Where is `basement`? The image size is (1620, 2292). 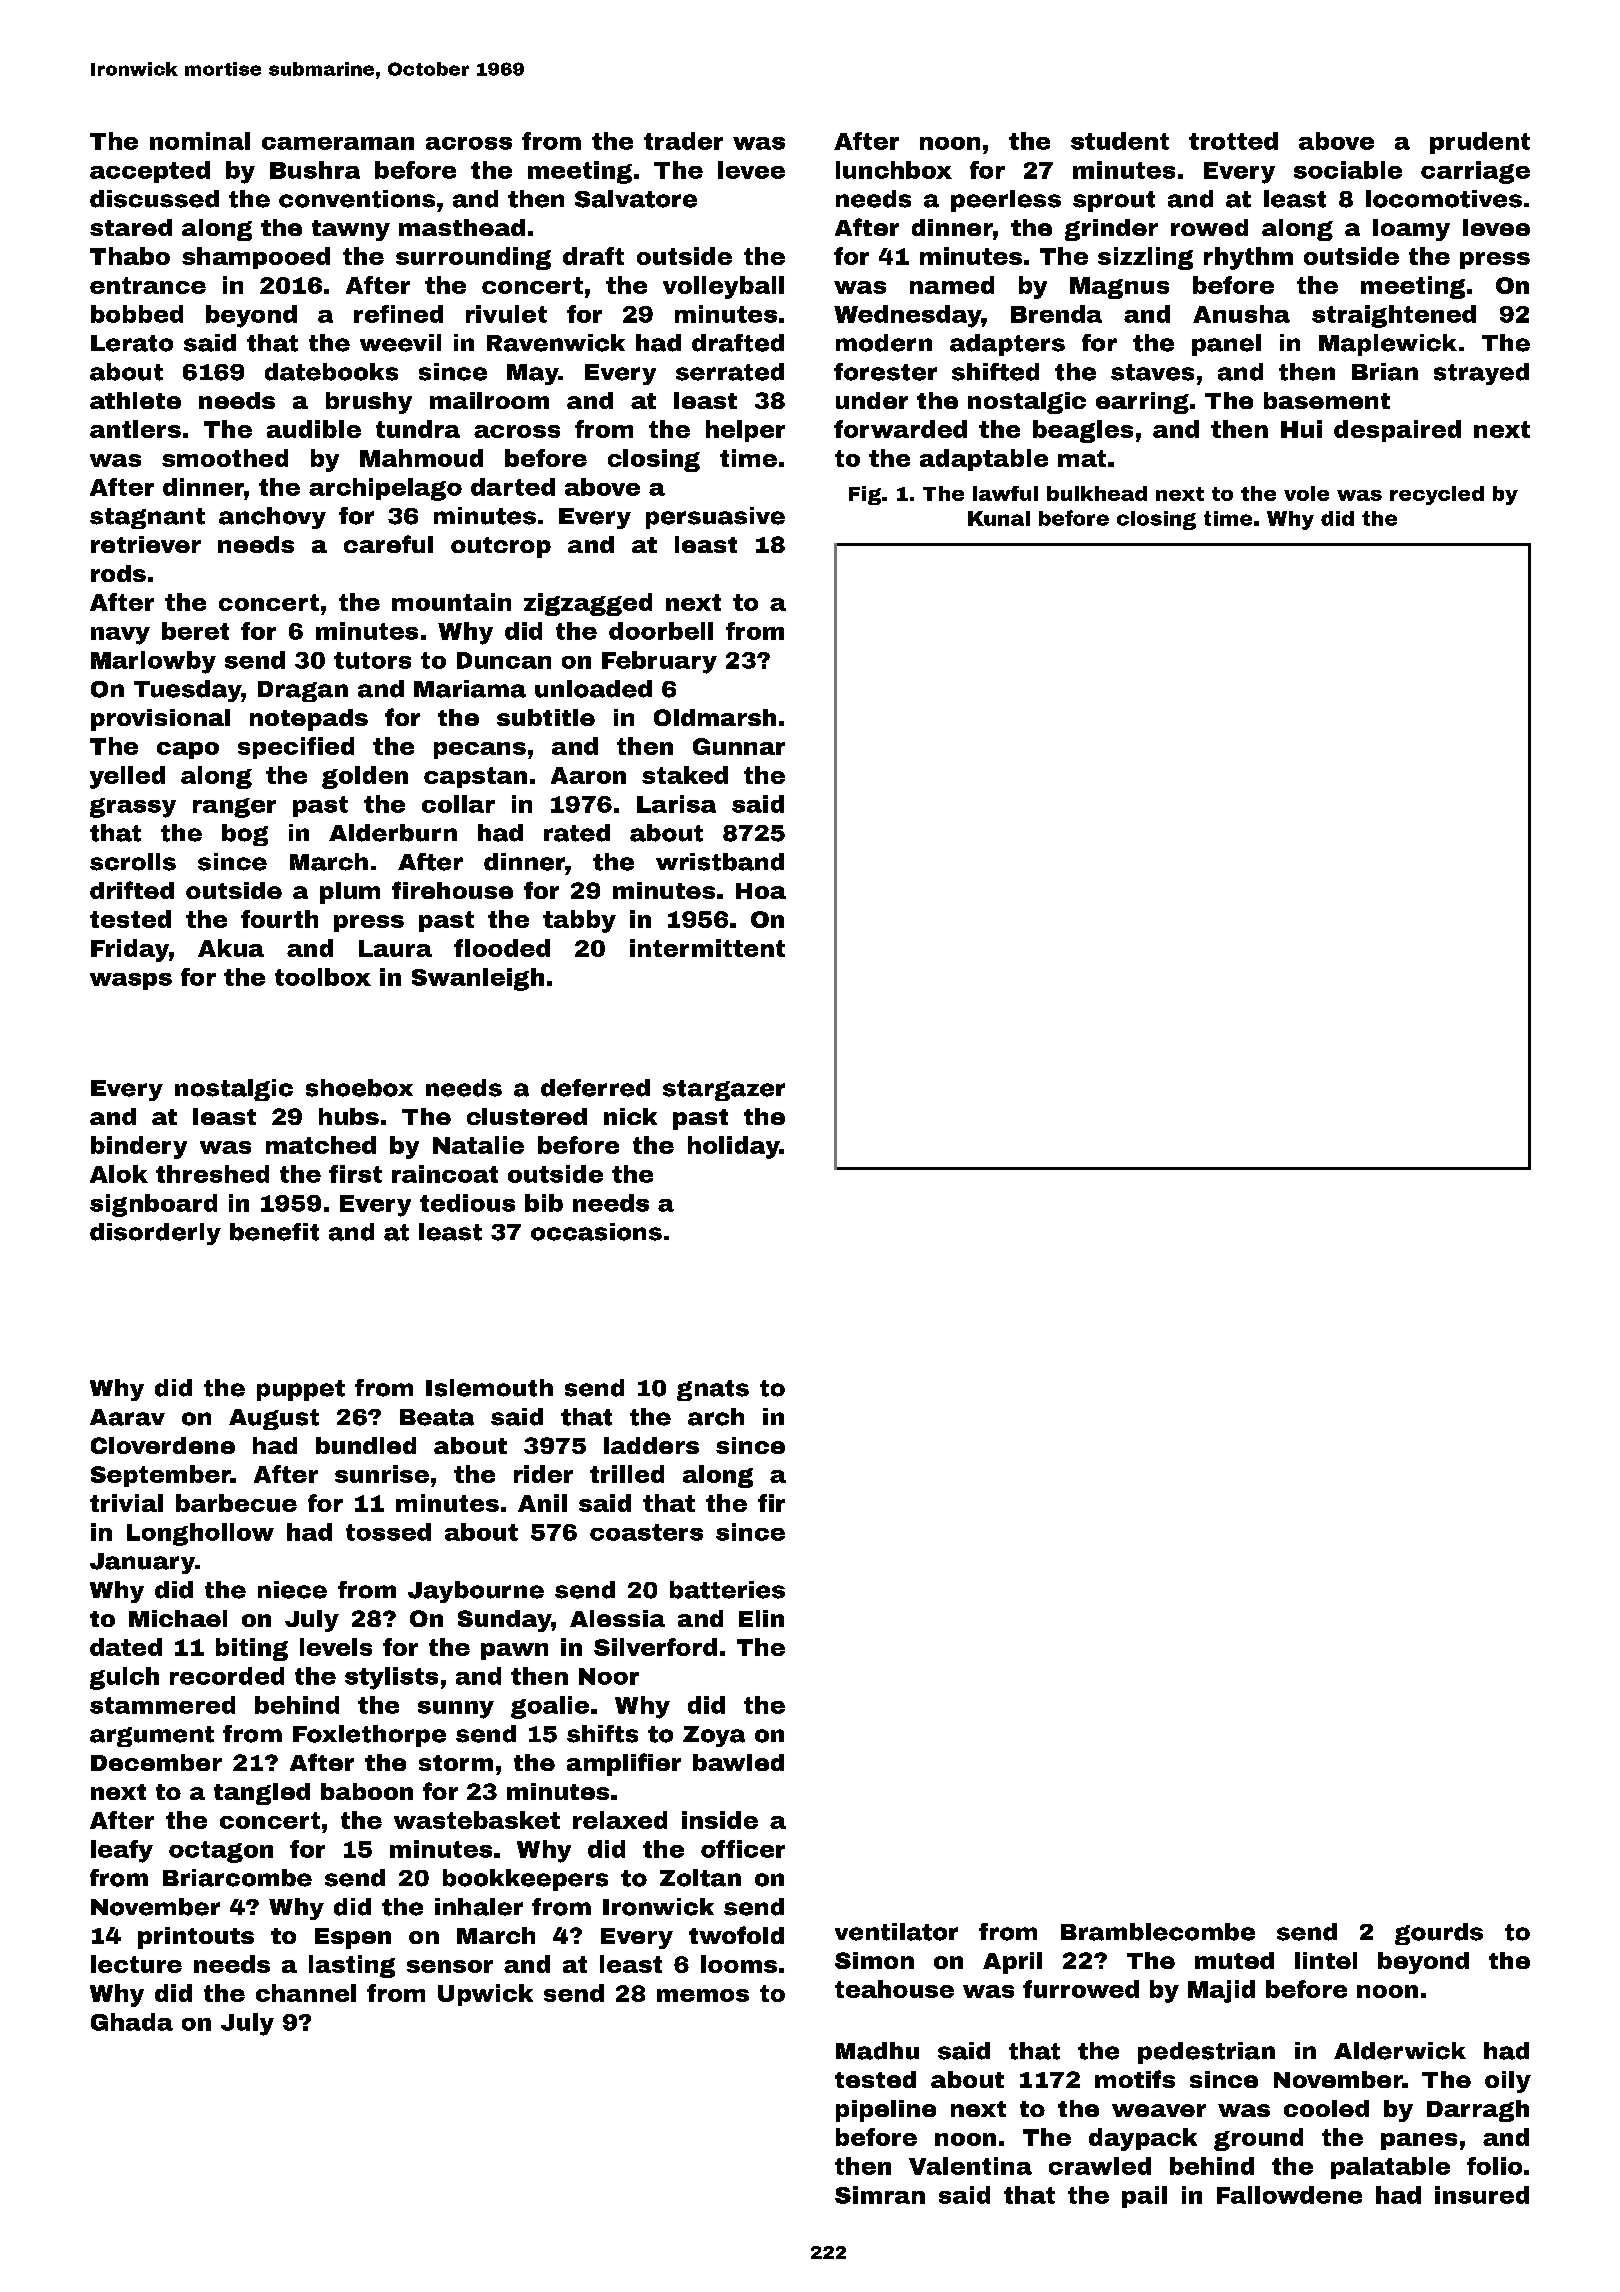 basement is located at coordinates (1327, 400).
